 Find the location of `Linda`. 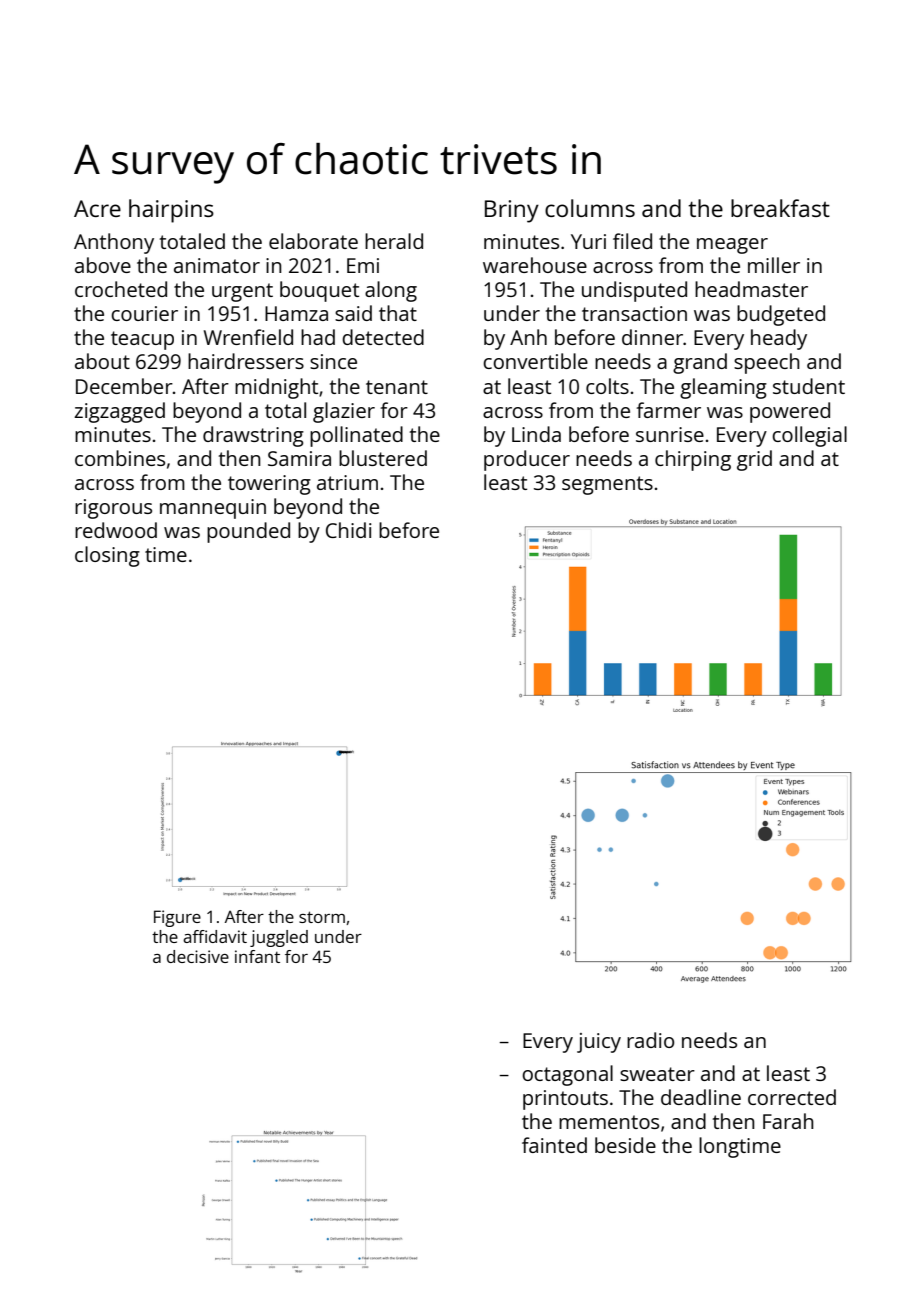

Linda is located at coordinates (536, 434).
